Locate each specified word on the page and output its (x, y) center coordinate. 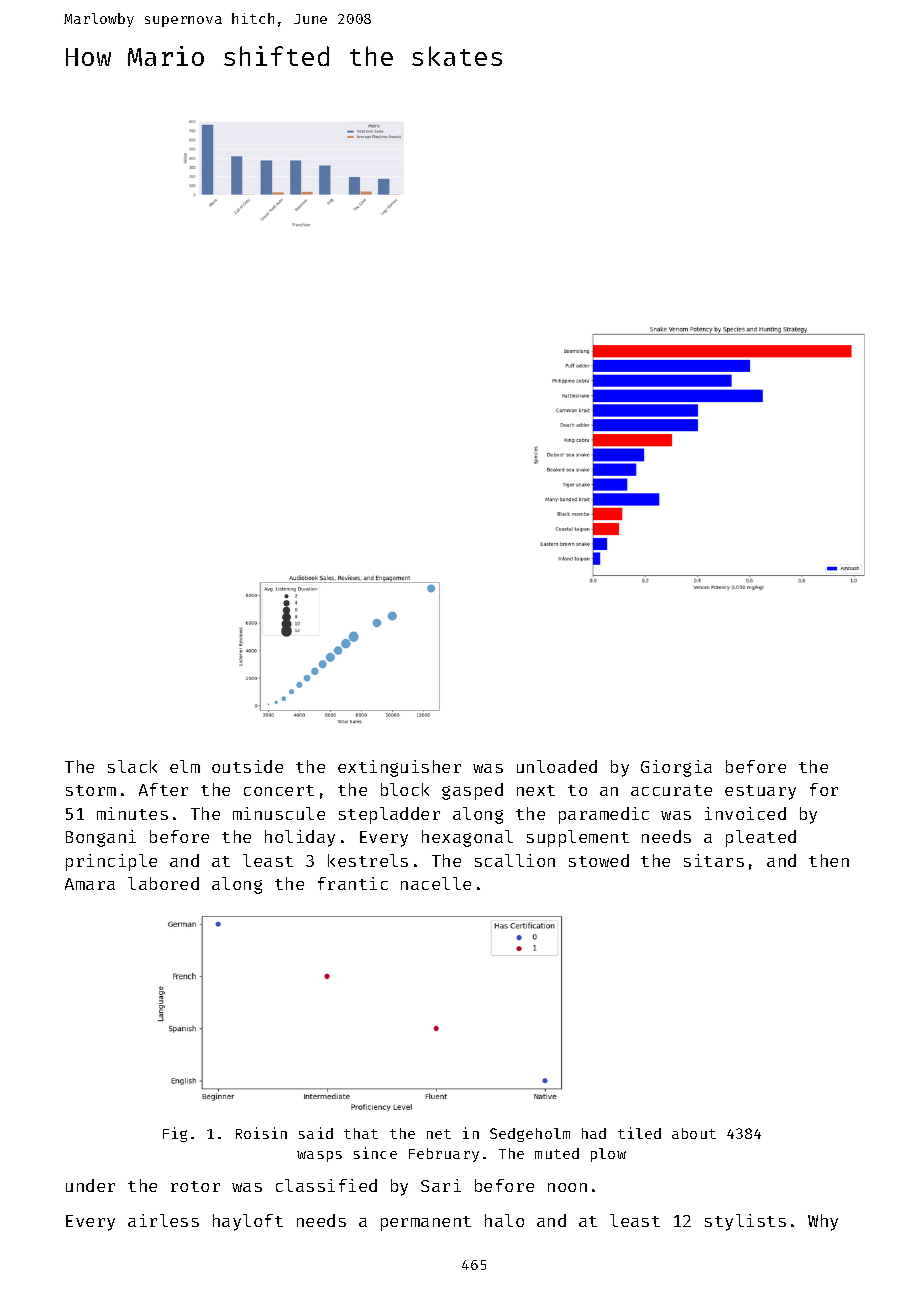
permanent (426, 1223)
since (375, 1153)
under (90, 1185)
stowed (599, 860)
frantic (353, 883)
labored (163, 883)
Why (823, 1222)
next (536, 790)
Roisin (261, 1133)
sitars (714, 860)
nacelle (436, 883)
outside (247, 766)
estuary (760, 792)
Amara (90, 884)
